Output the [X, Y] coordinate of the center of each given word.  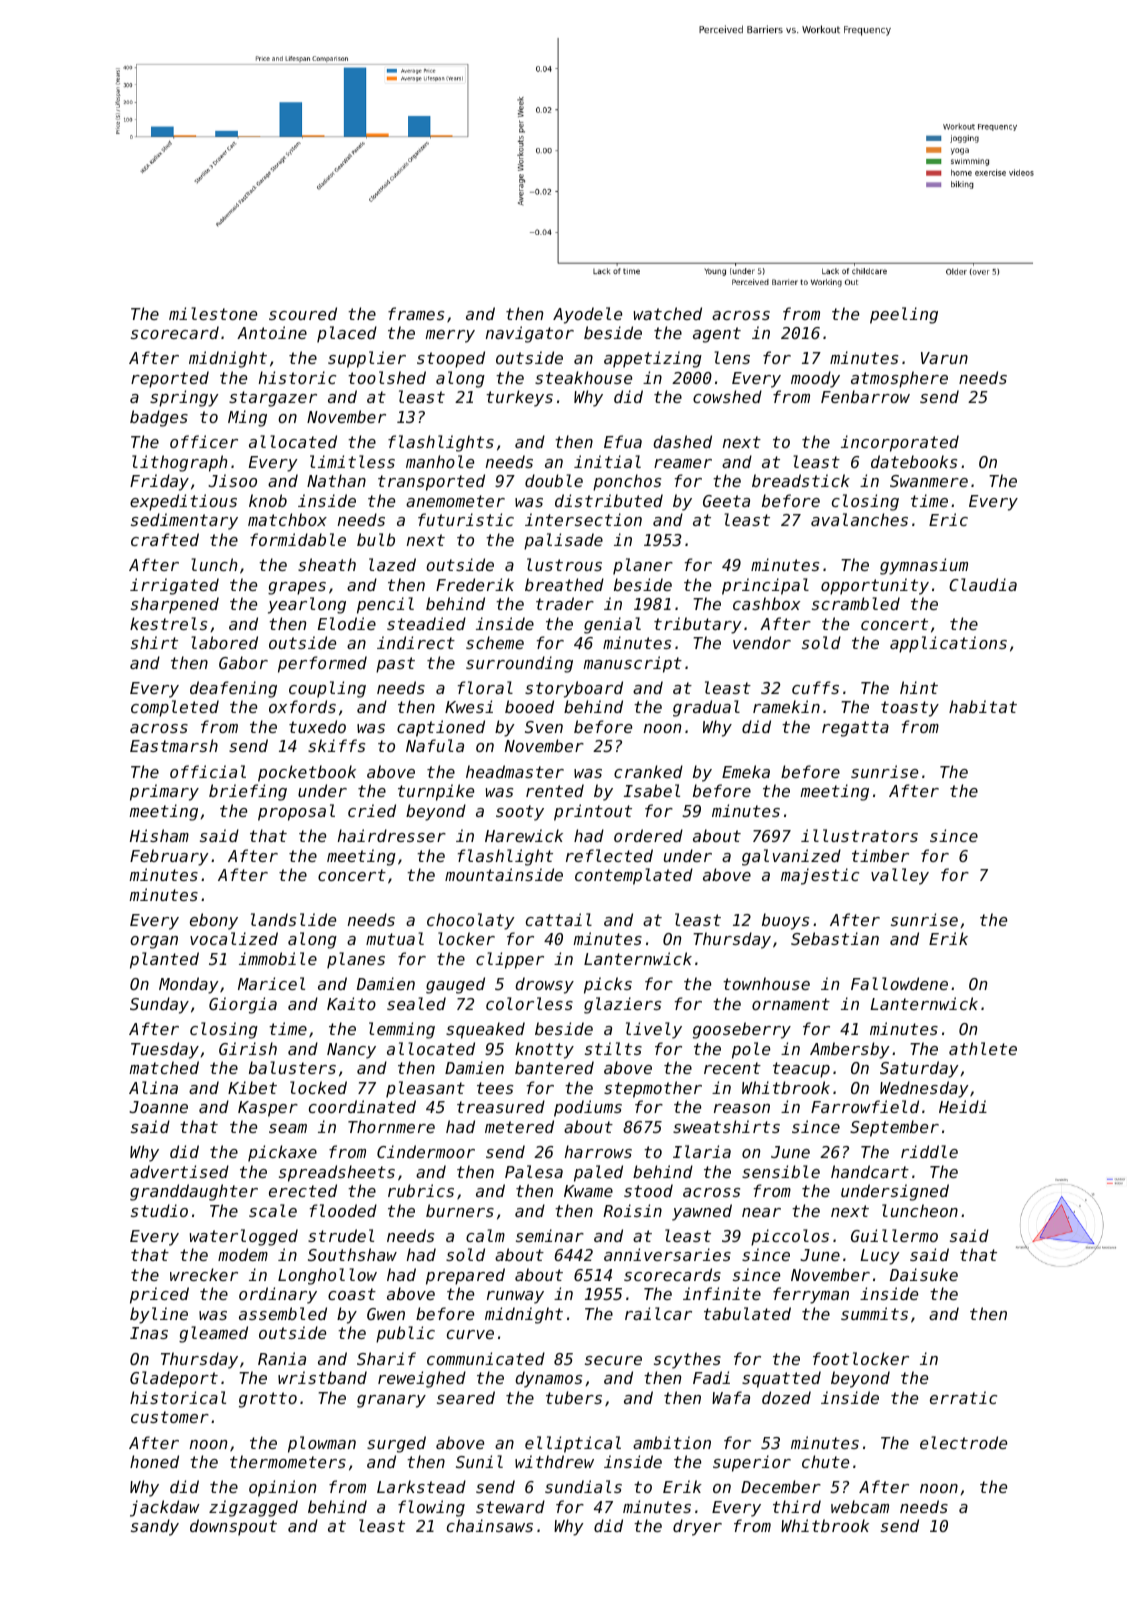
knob [268, 500]
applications [948, 644]
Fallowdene [899, 983]
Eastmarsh [174, 745]
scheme [495, 642]
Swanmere [929, 481]
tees [495, 1088]
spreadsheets [337, 1173]
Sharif [386, 1358]
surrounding [519, 664]
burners [460, 1210]
